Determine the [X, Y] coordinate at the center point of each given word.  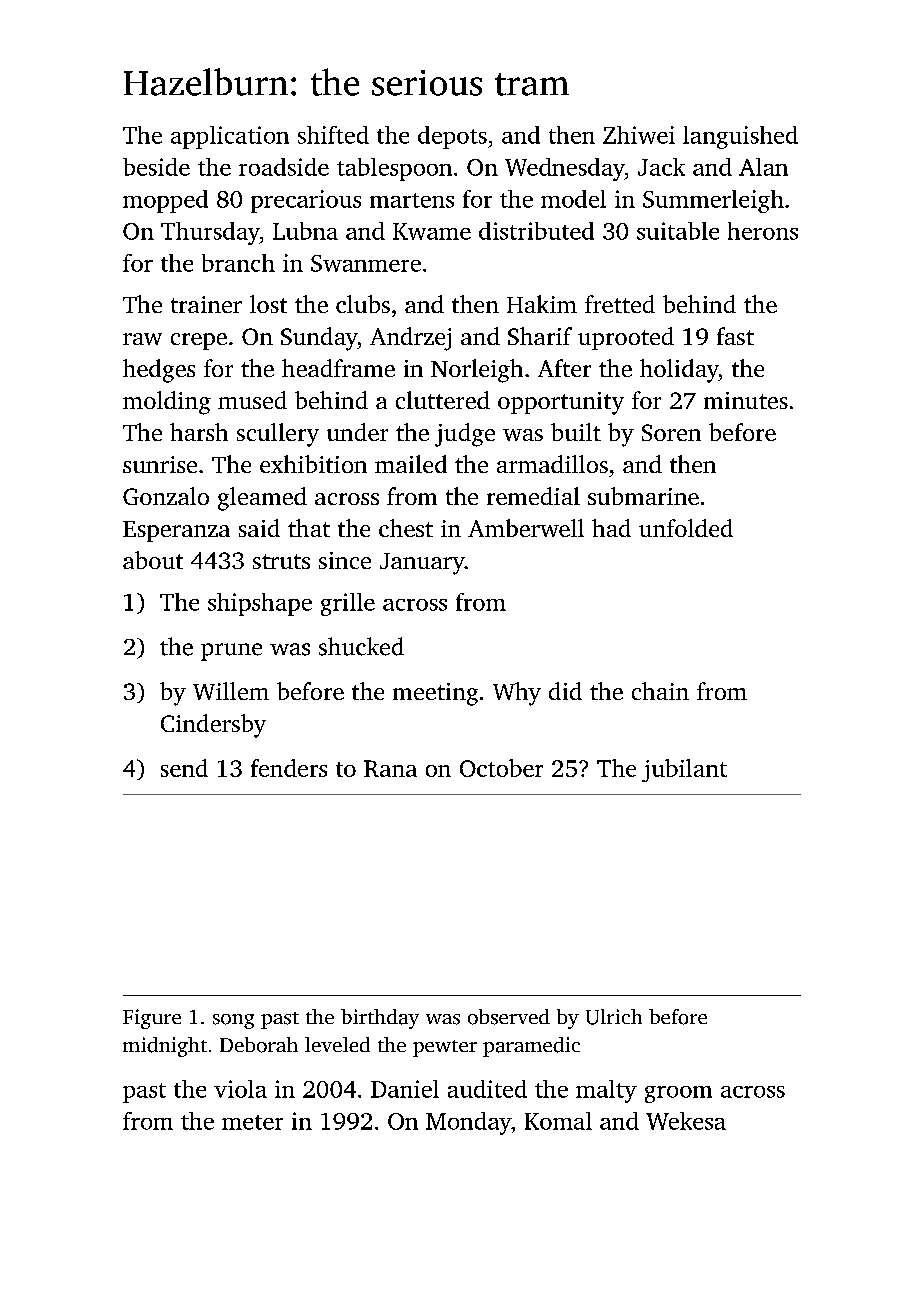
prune [231, 652]
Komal [558, 1121]
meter [252, 1122]
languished [740, 137]
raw [142, 339]
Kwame [432, 231]
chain [660, 691]
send [184, 768]
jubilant [684, 770]
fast [735, 336]
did [565, 691]
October [501, 768]
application [230, 137]
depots [452, 137]
